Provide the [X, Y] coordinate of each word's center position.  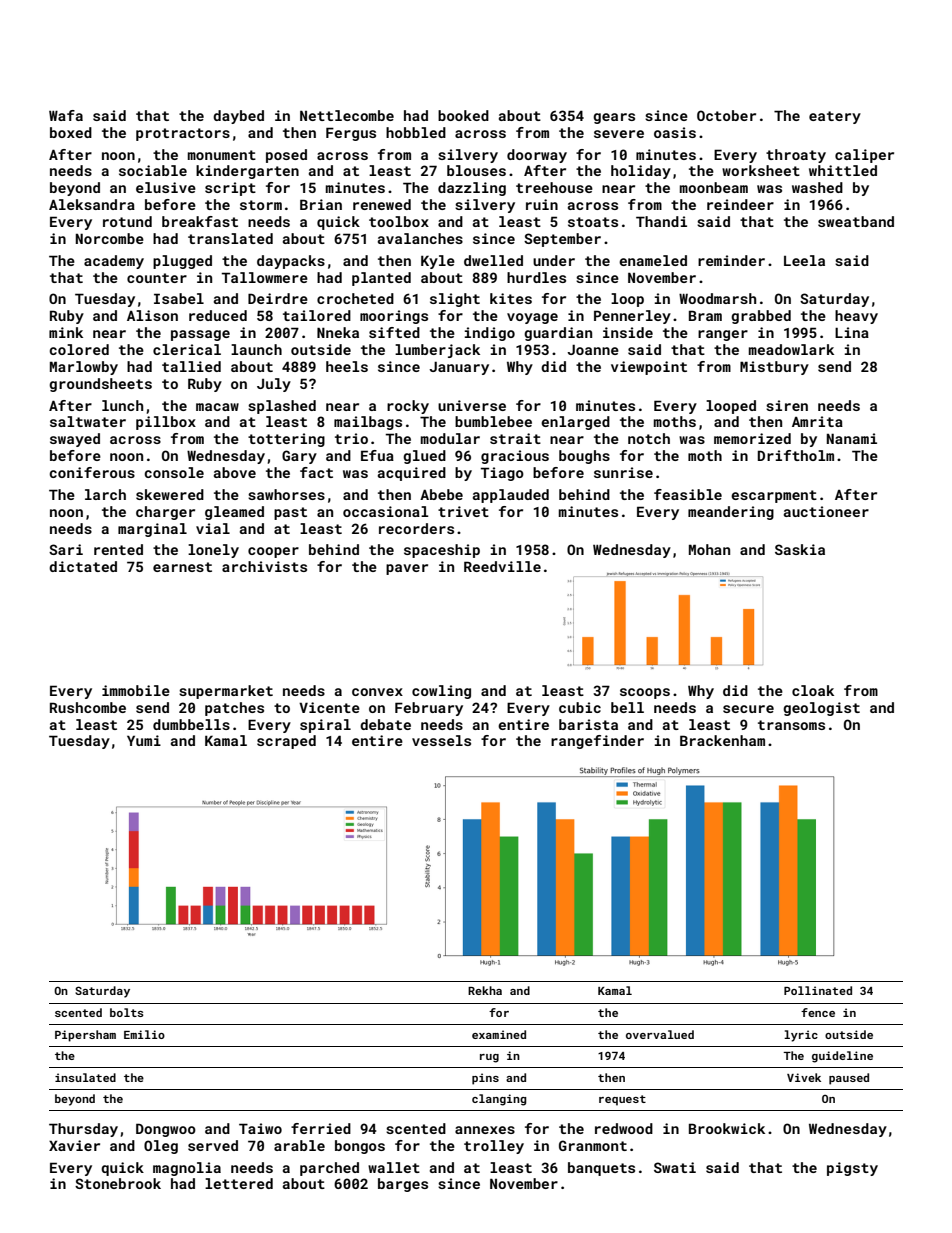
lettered [239, 1183]
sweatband [856, 221]
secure [748, 709]
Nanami [852, 438]
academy [114, 262]
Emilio [144, 1034]
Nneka [338, 332]
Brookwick [727, 1128]
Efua [377, 455]
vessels [441, 740]
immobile [136, 690]
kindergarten [247, 172]
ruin [542, 204]
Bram [705, 315]
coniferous [92, 472]
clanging [499, 1100]
